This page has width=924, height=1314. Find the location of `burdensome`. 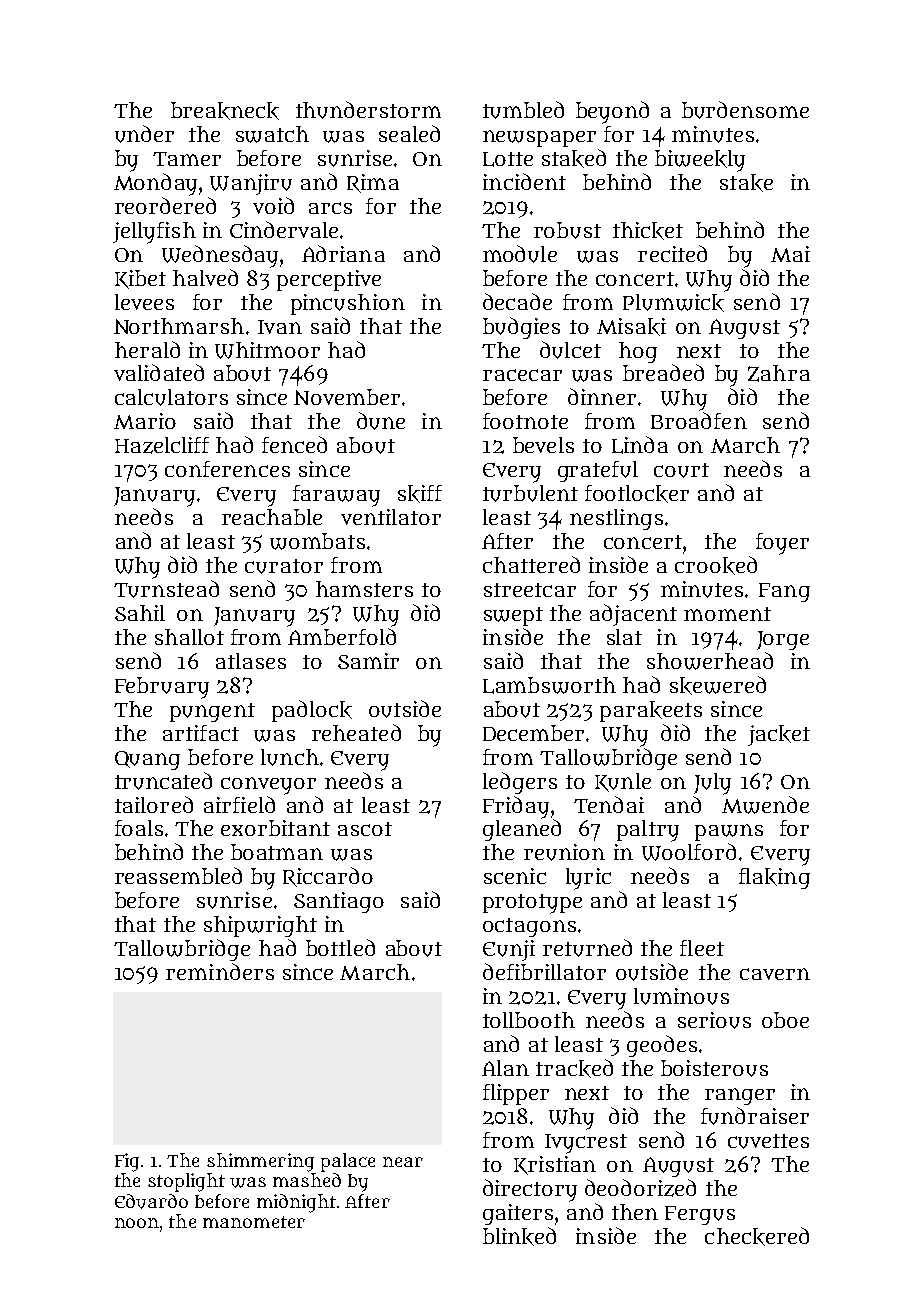

burdensome is located at coordinates (745, 110).
